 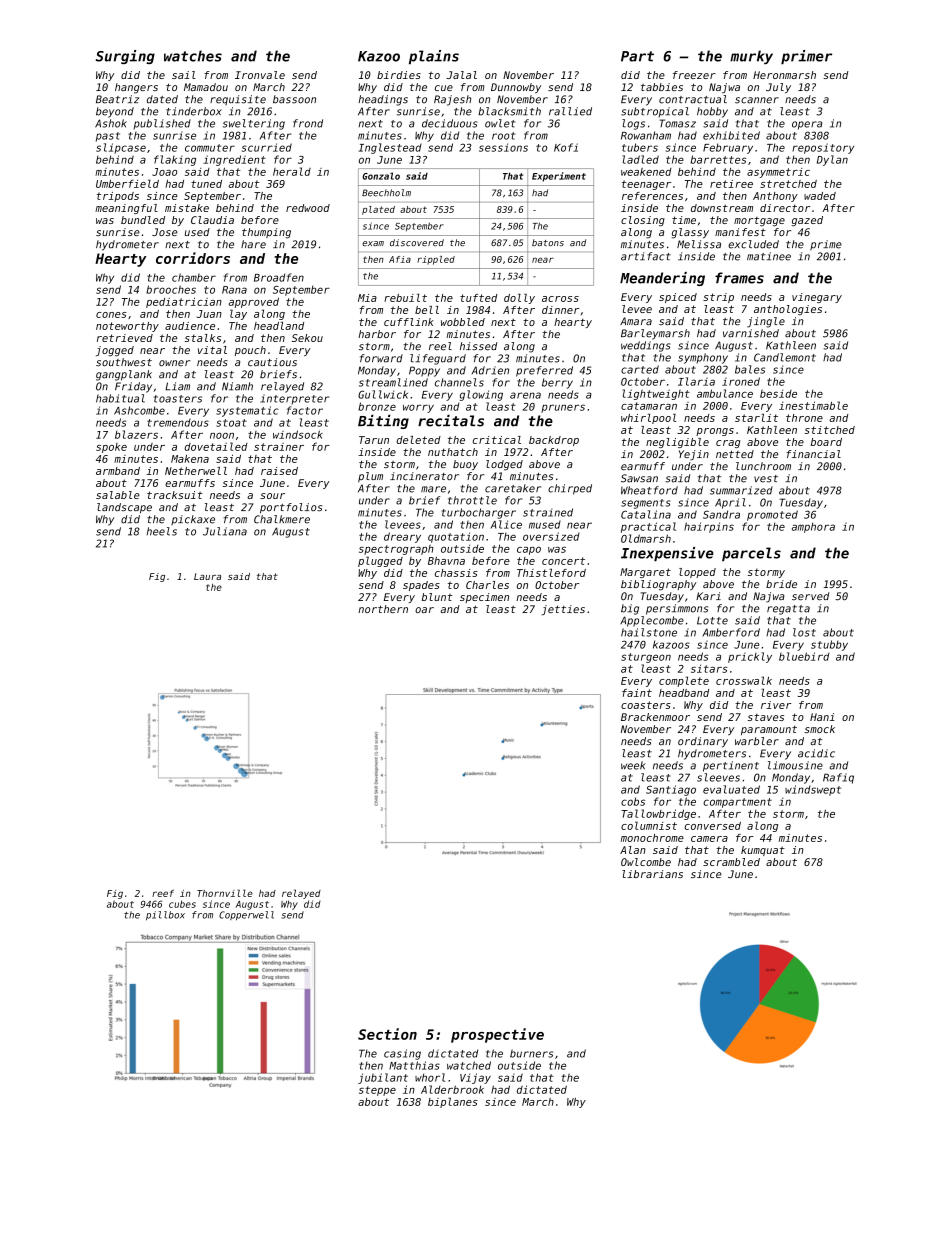 What do you see at coordinates (566, 147) in the screenshot?
I see `Kofi` at bounding box center [566, 147].
